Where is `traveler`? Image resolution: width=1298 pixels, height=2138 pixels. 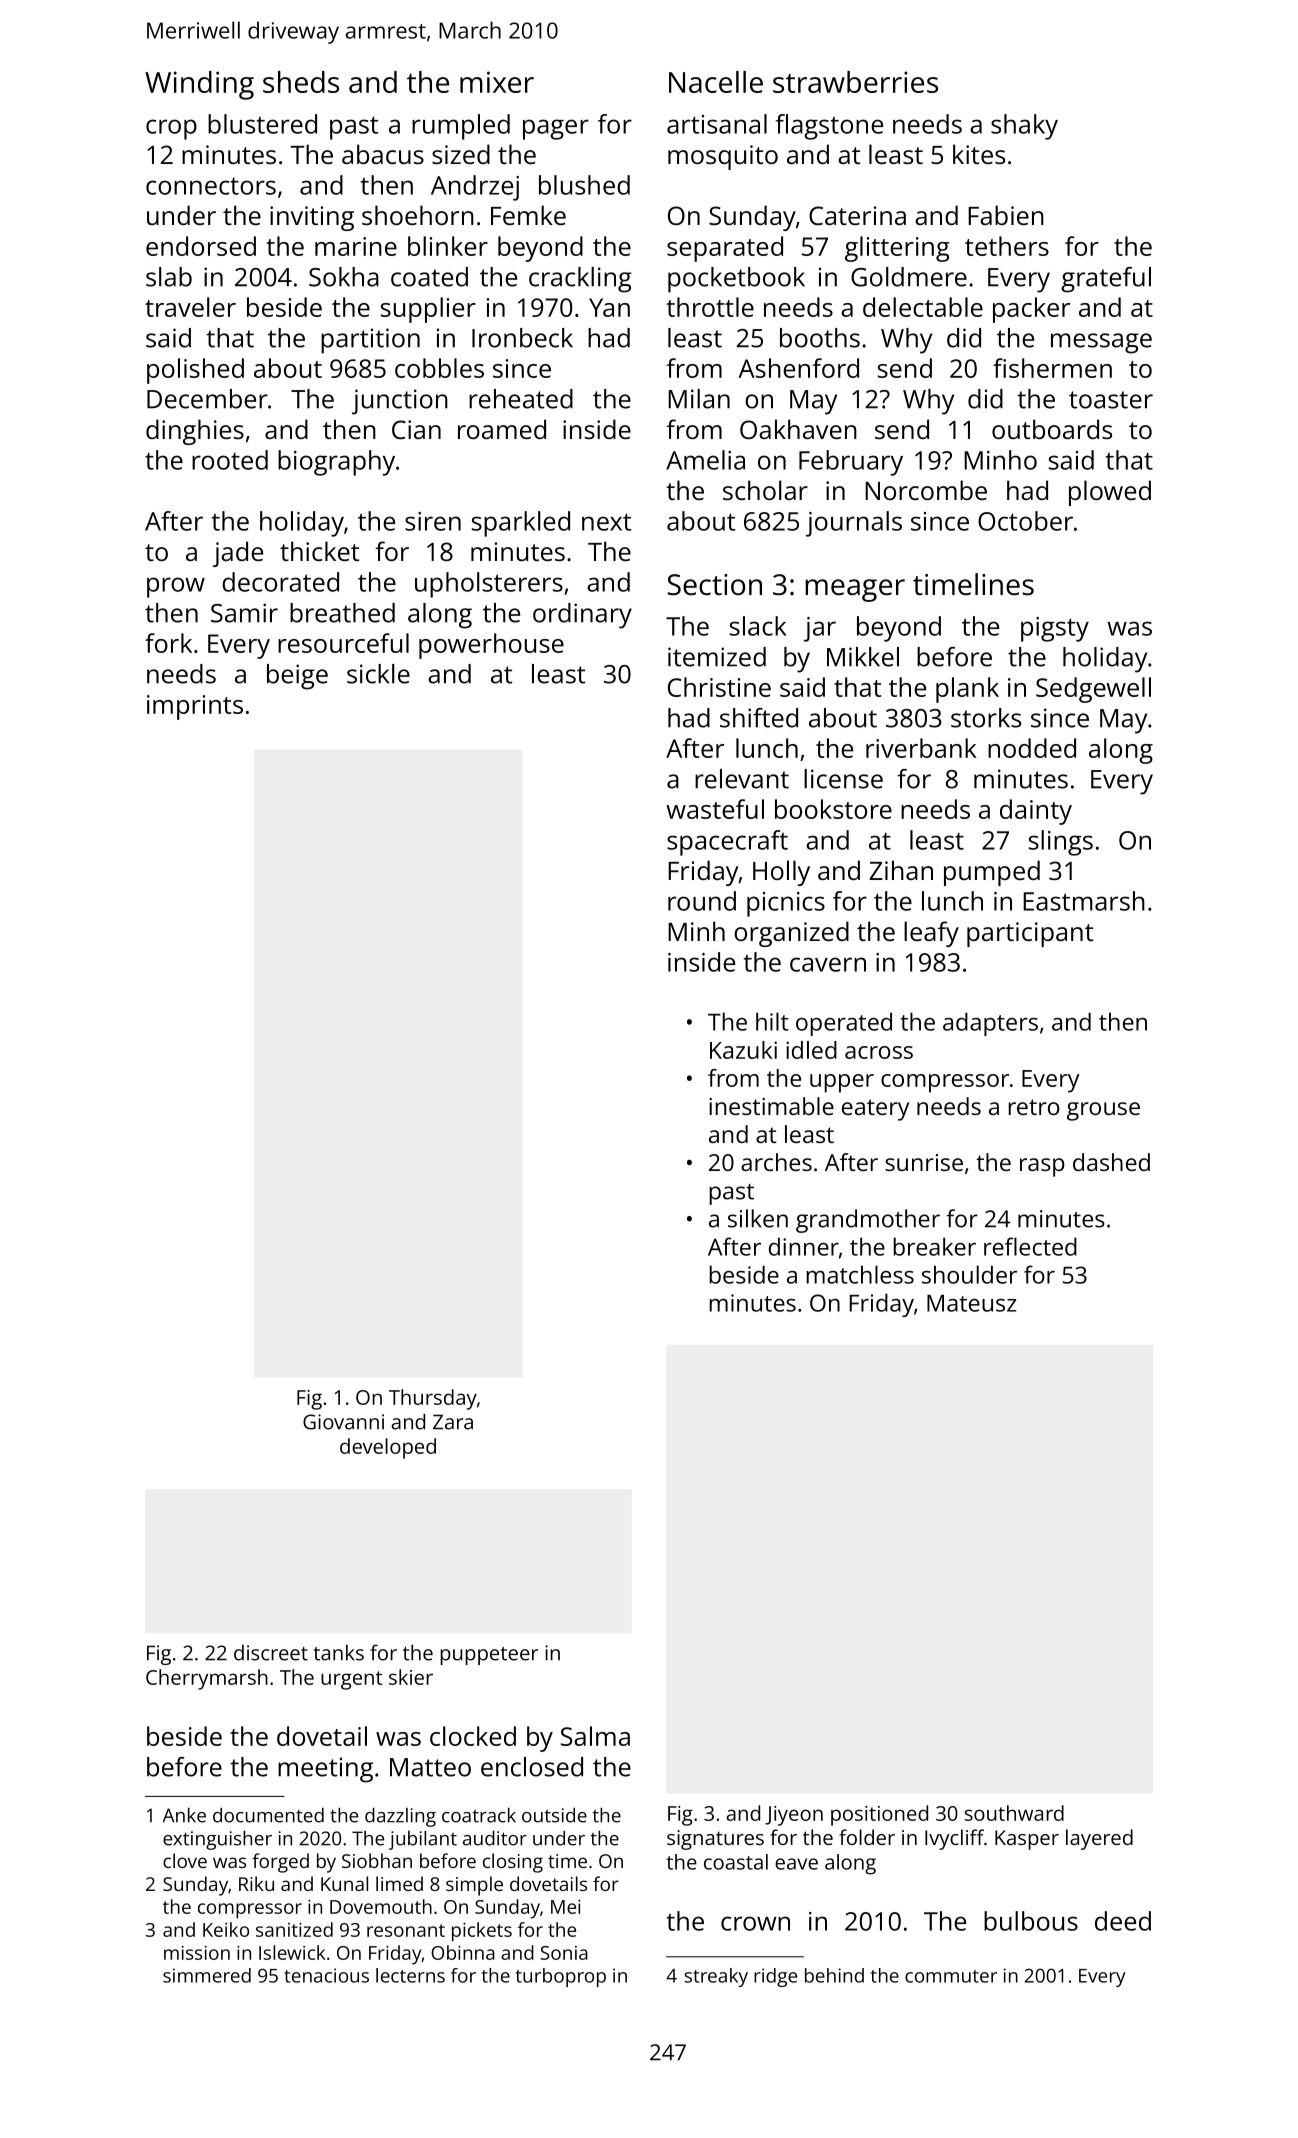
traveler is located at coordinates (190, 307).
